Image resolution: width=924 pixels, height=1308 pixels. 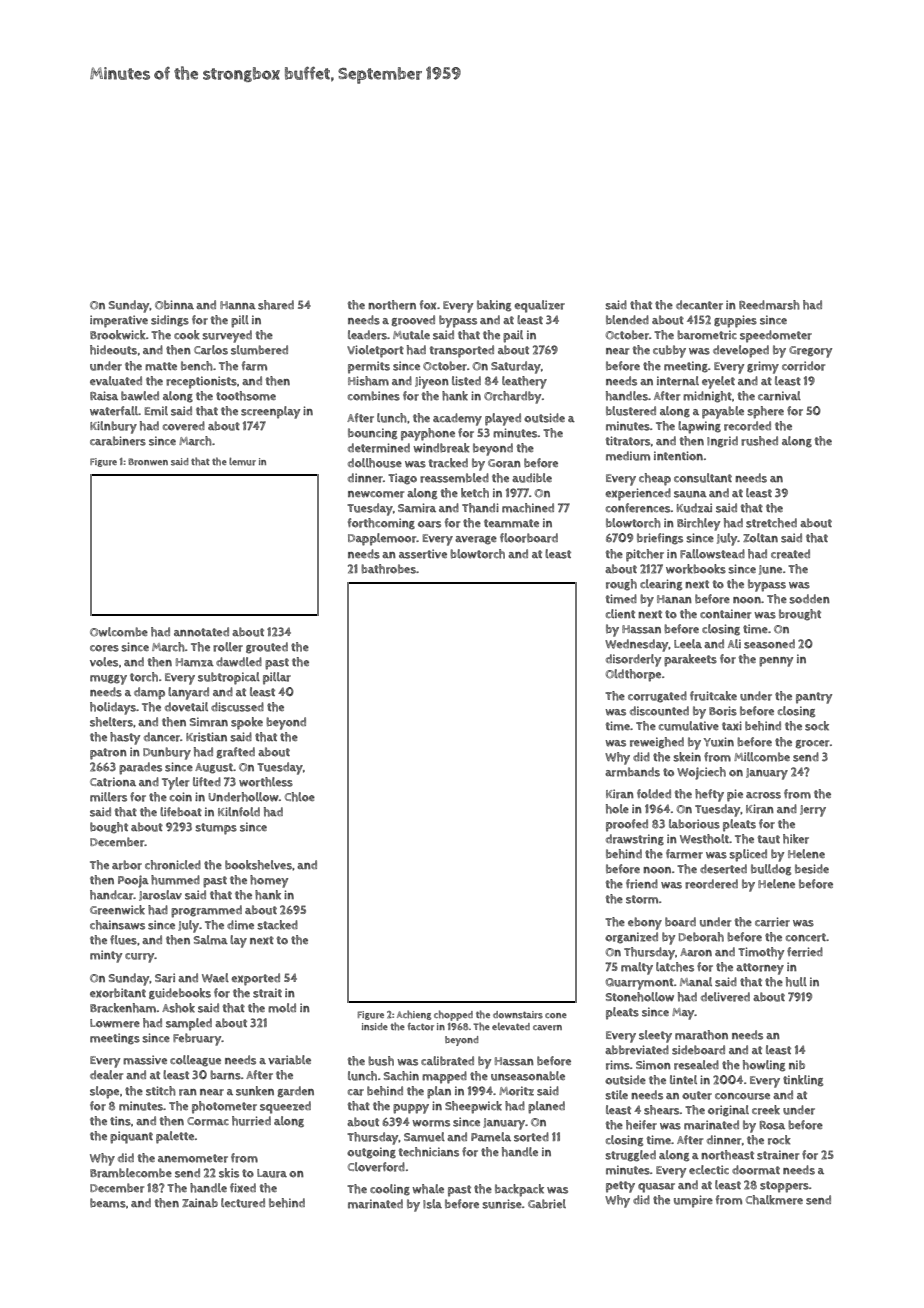 I want to click on lemur, so click(x=242, y=462).
